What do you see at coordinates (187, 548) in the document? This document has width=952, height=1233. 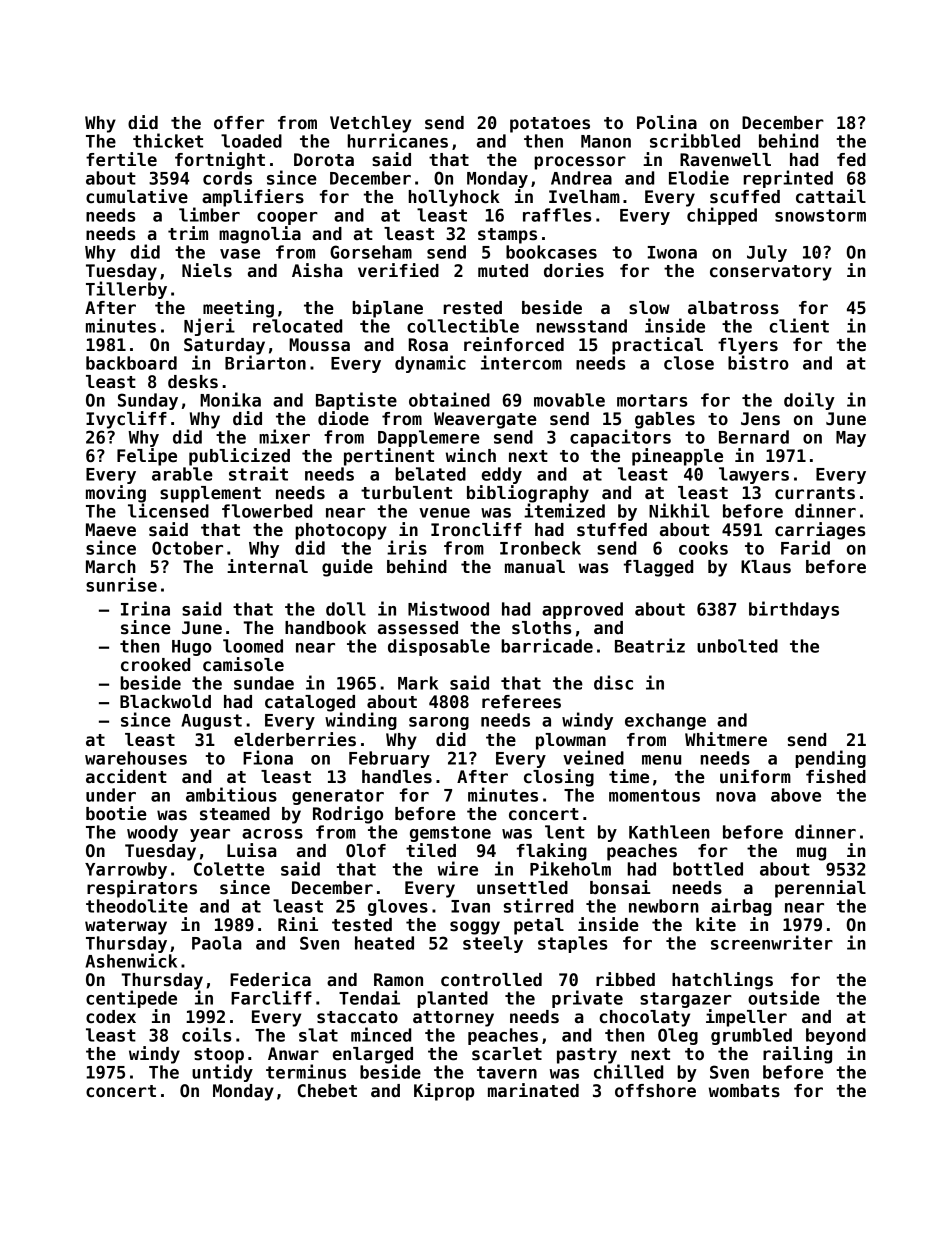 I see `October` at bounding box center [187, 548].
